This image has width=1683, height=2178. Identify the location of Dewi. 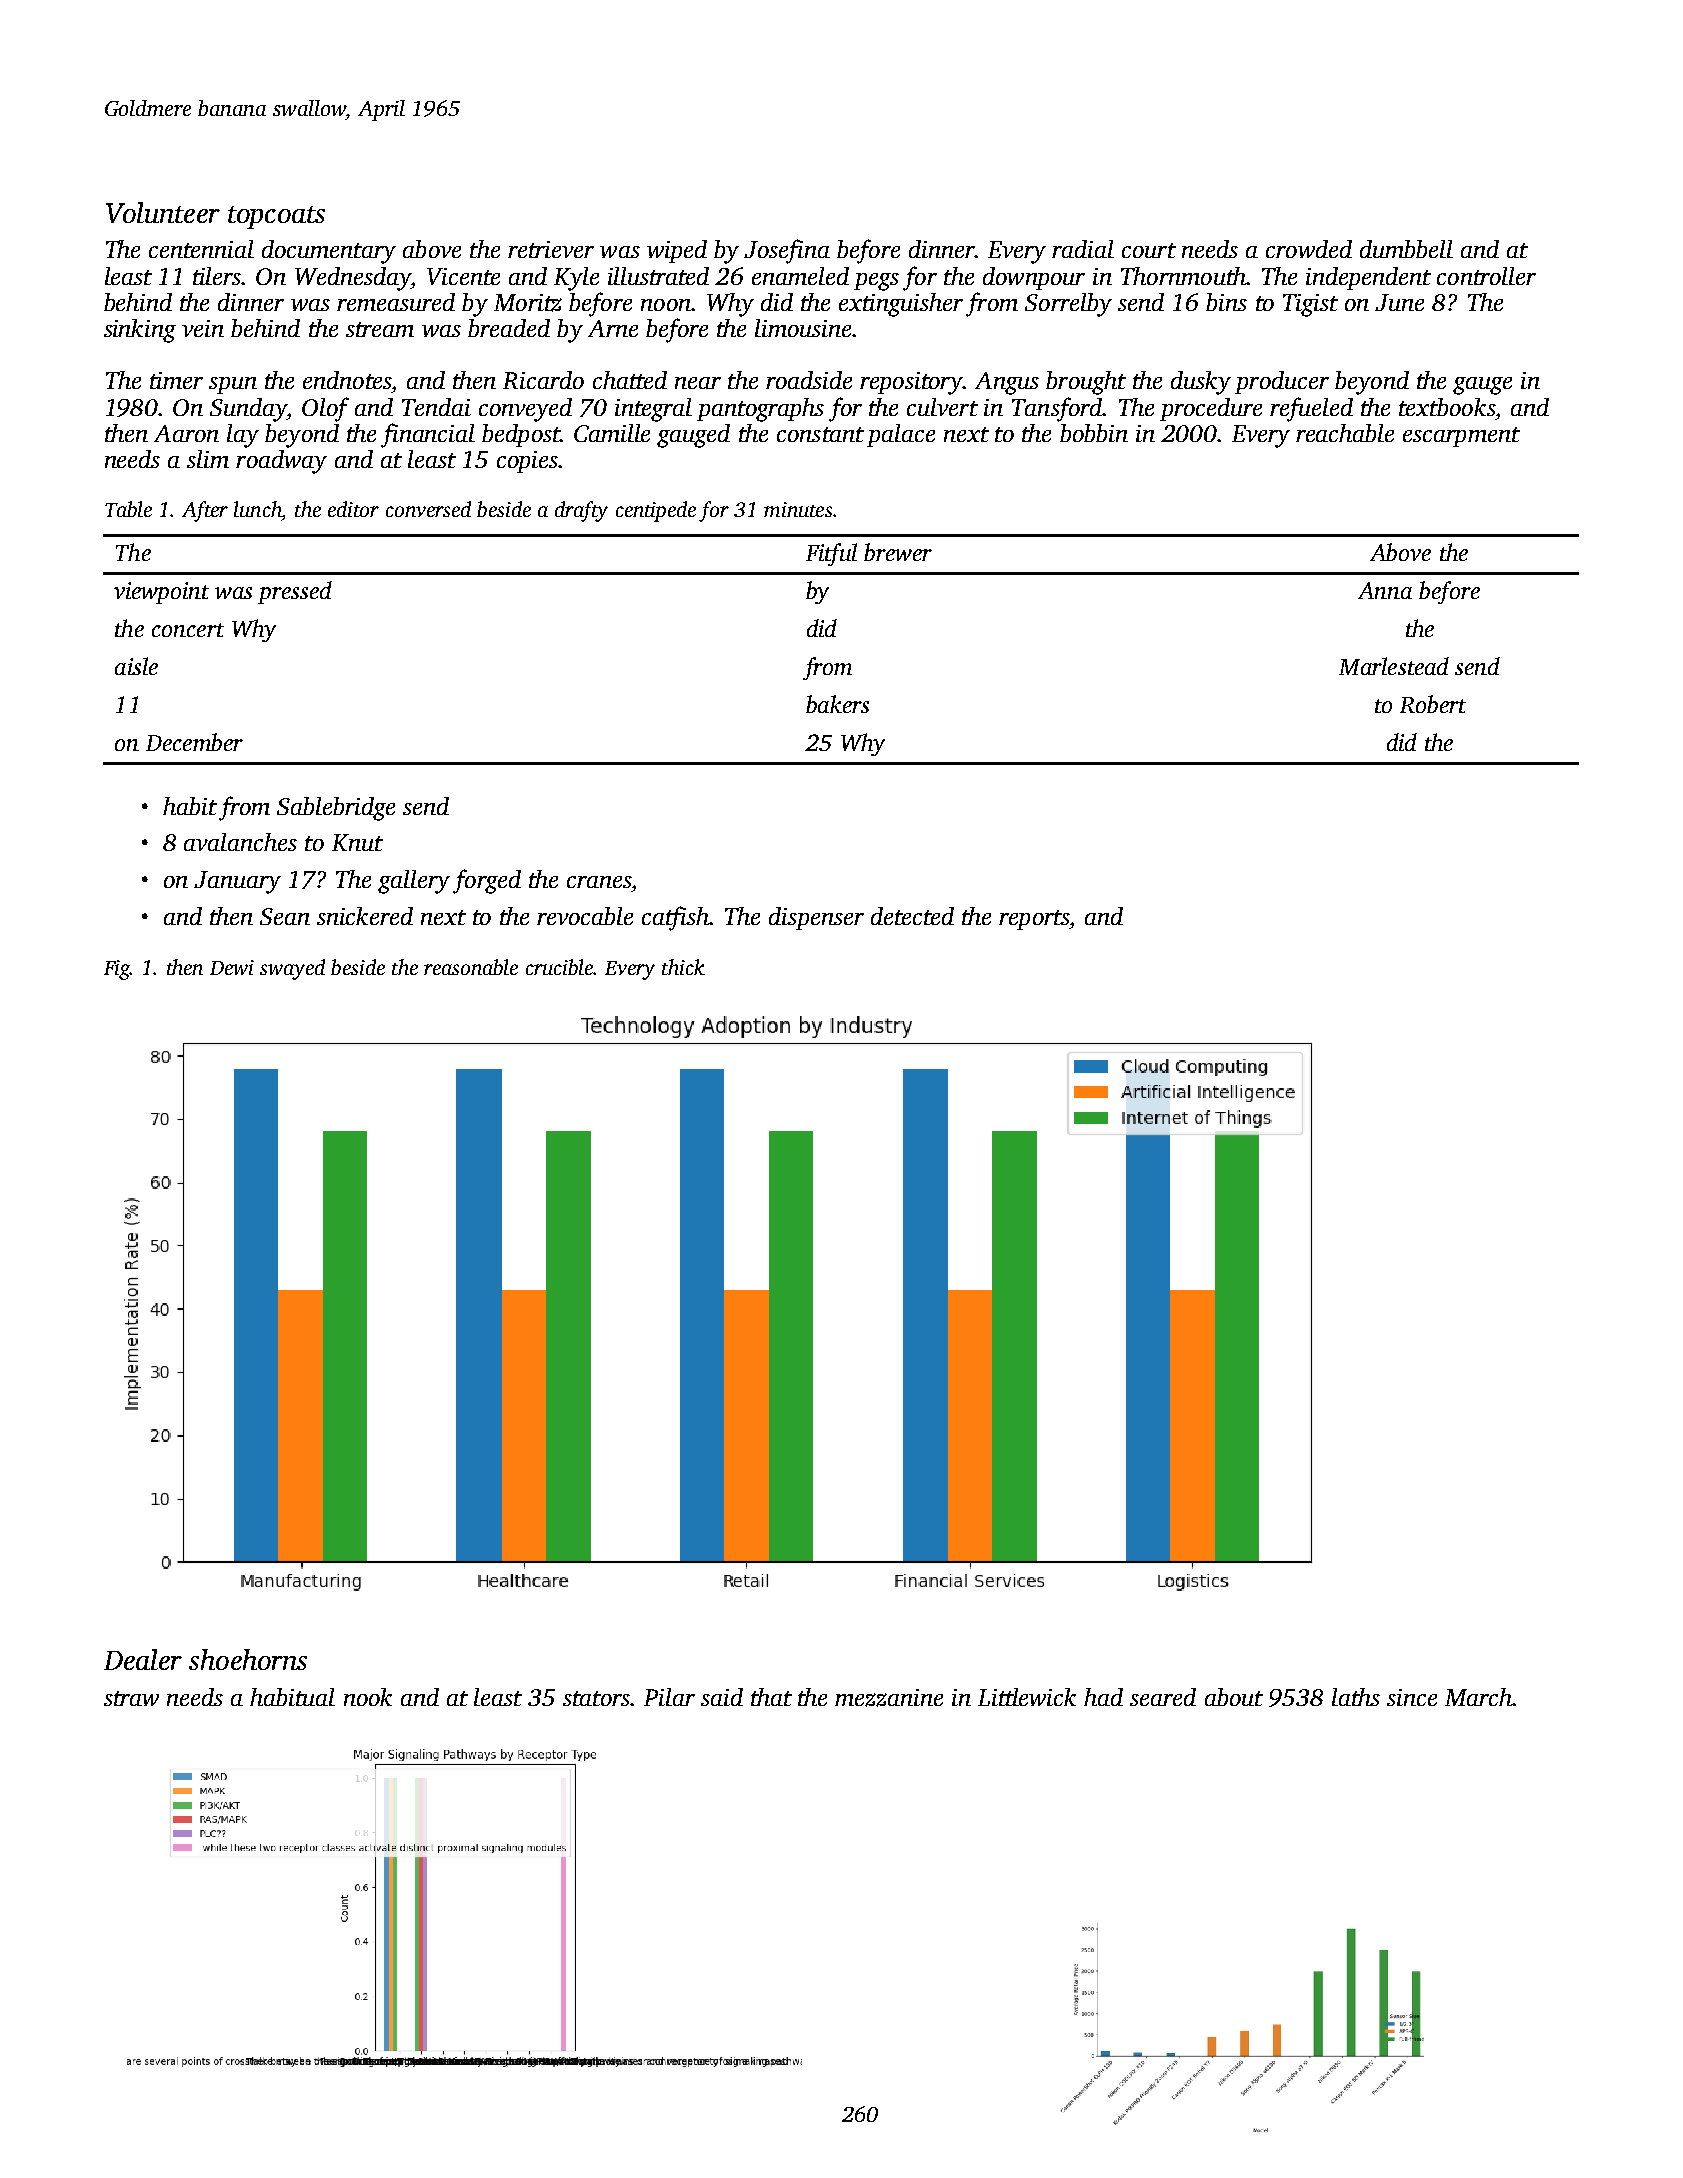
(232, 967).
